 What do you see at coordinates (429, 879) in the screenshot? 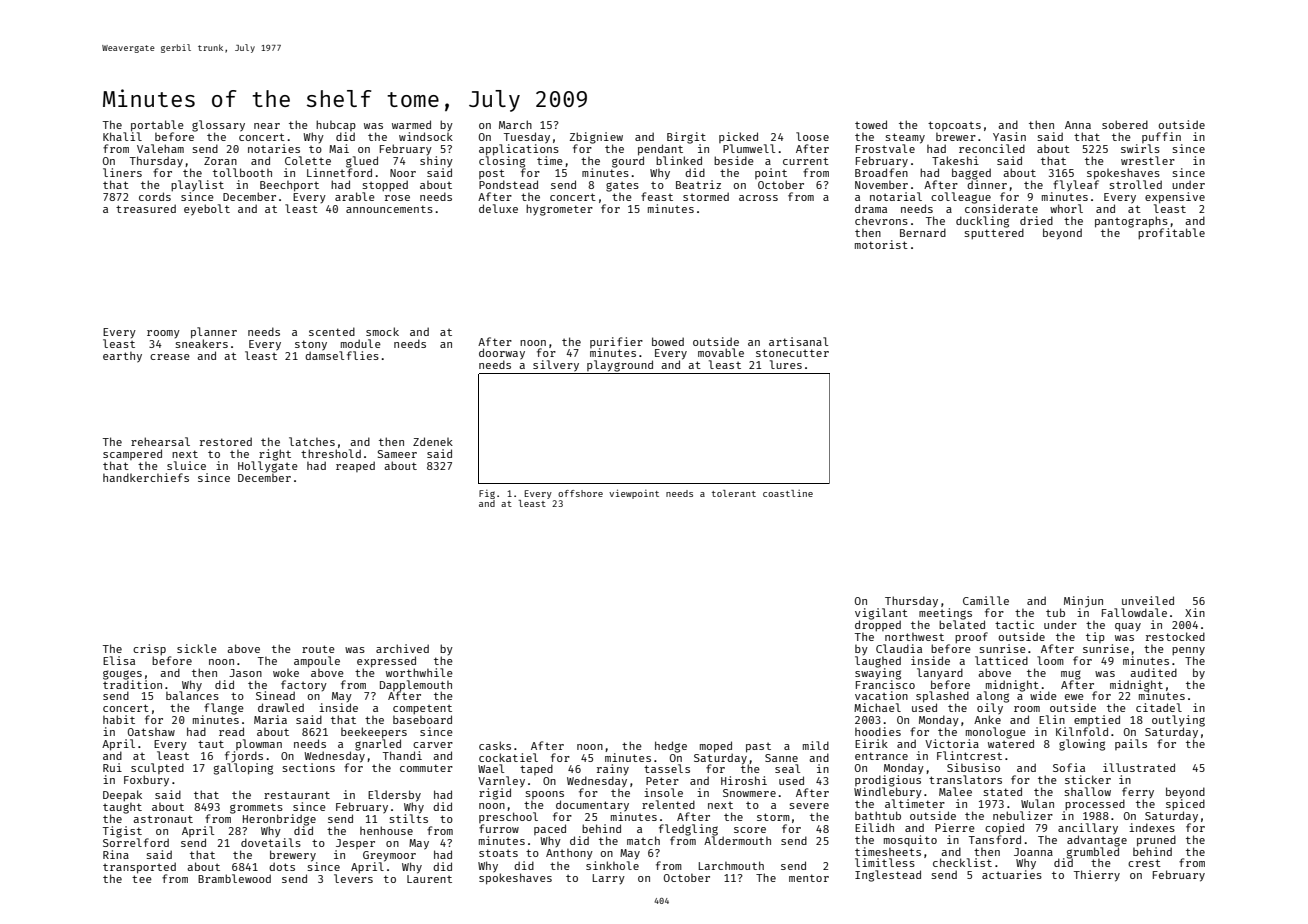
I see `Laurent` at bounding box center [429, 879].
